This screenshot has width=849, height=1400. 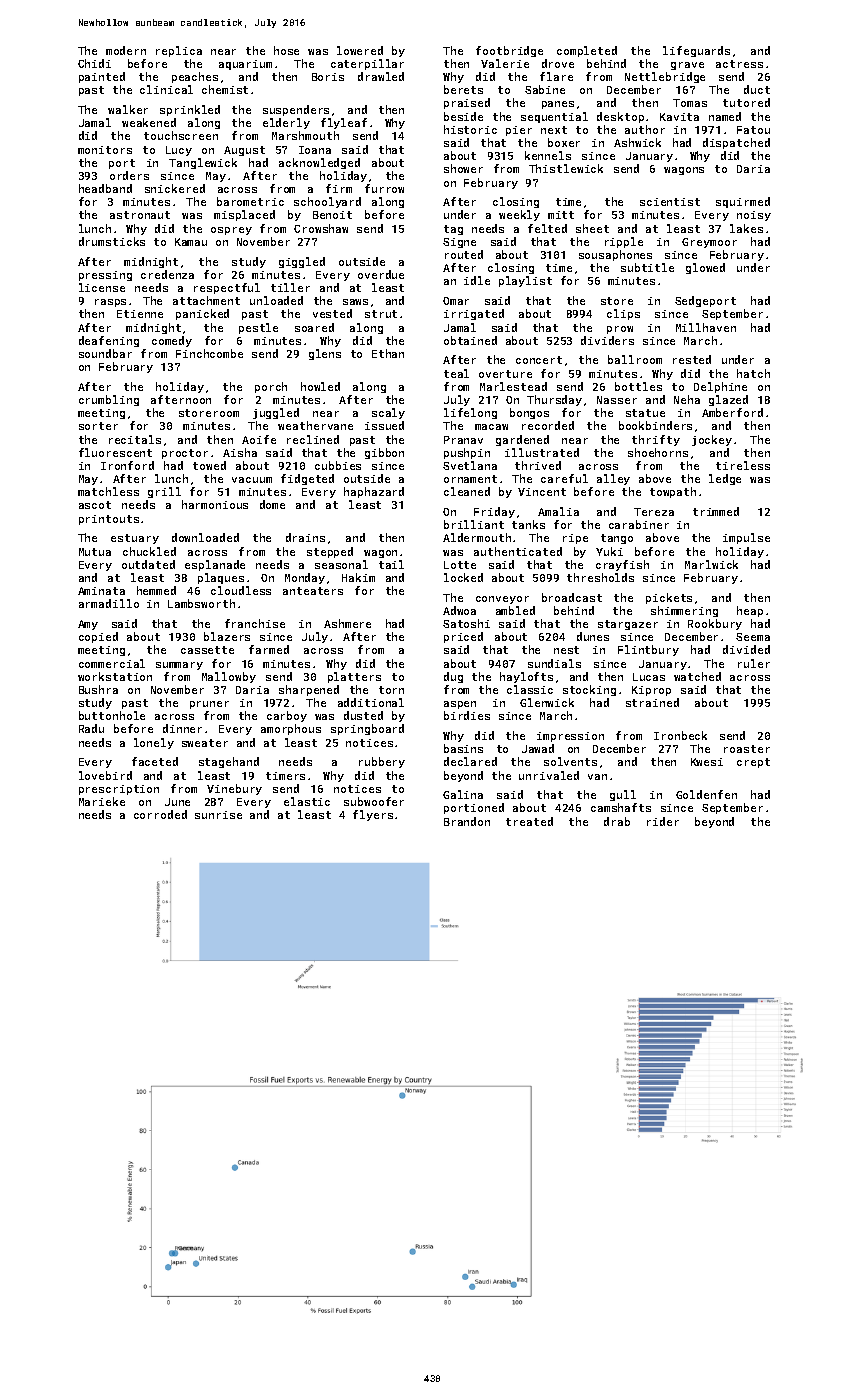 What do you see at coordinates (459, 610) in the screenshot?
I see `Adwoa` at bounding box center [459, 610].
